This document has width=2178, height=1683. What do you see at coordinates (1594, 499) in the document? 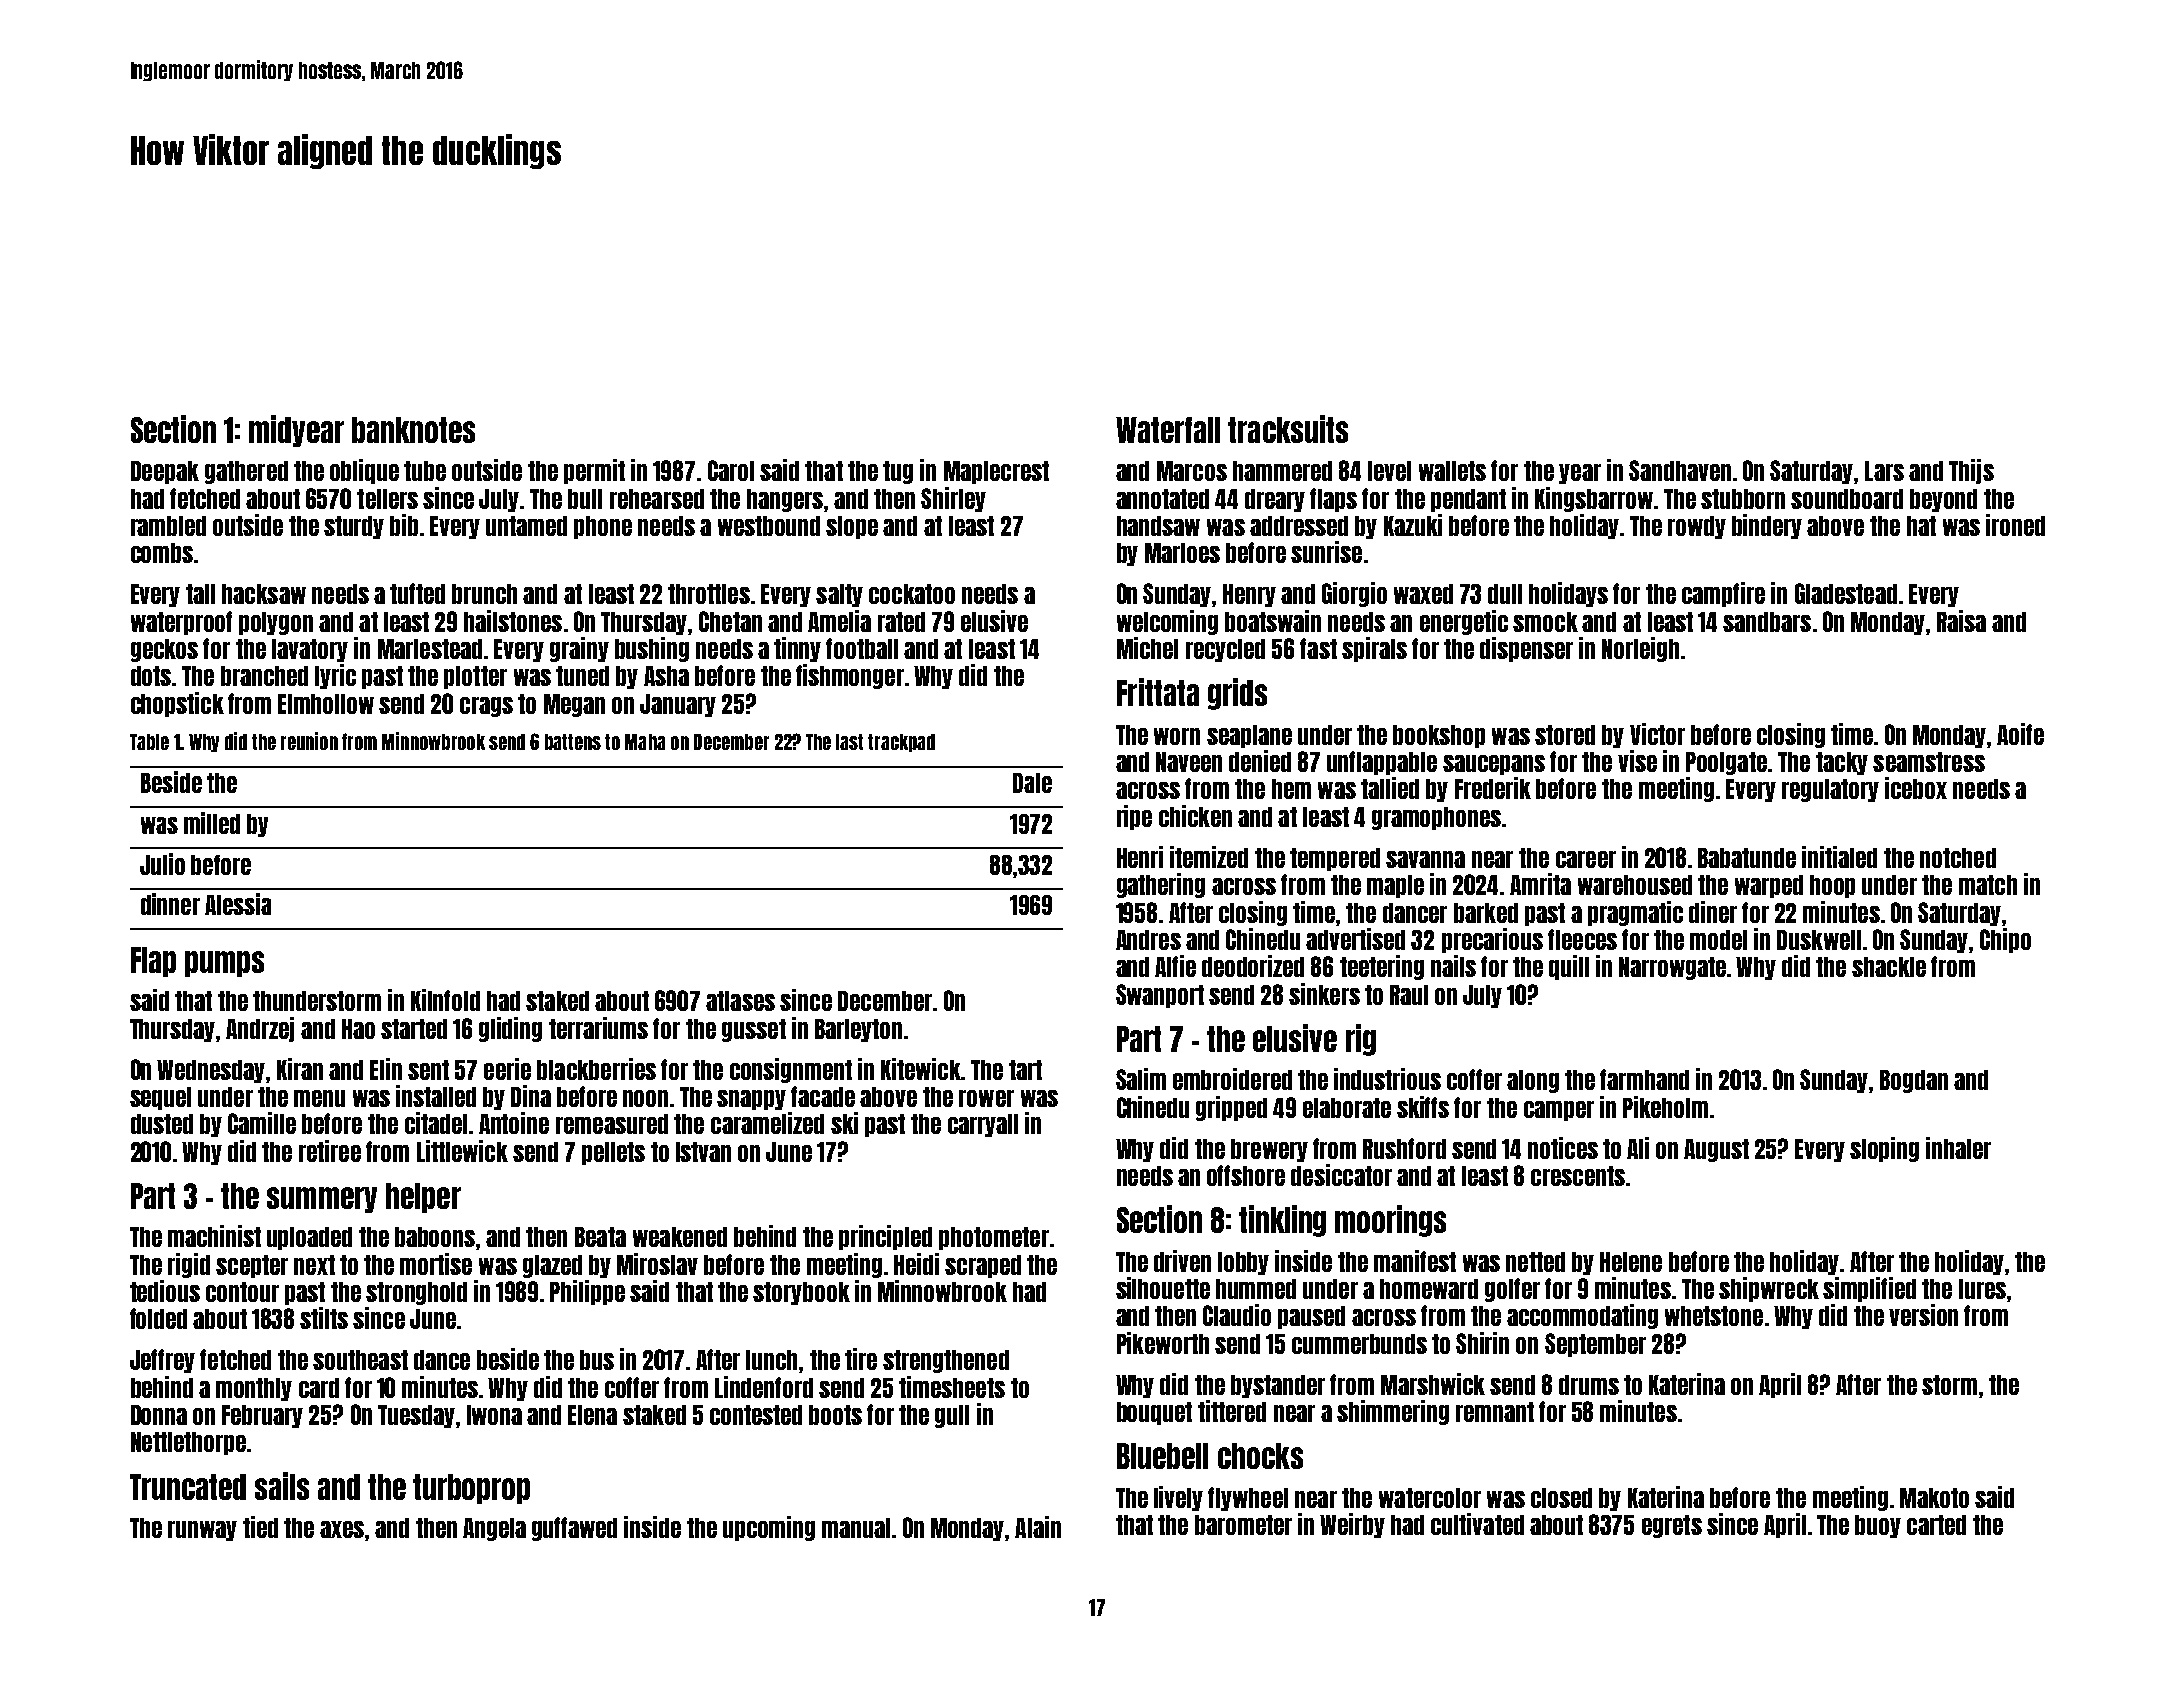
I see `Kingsbarrow` at bounding box center [1594, 499].
